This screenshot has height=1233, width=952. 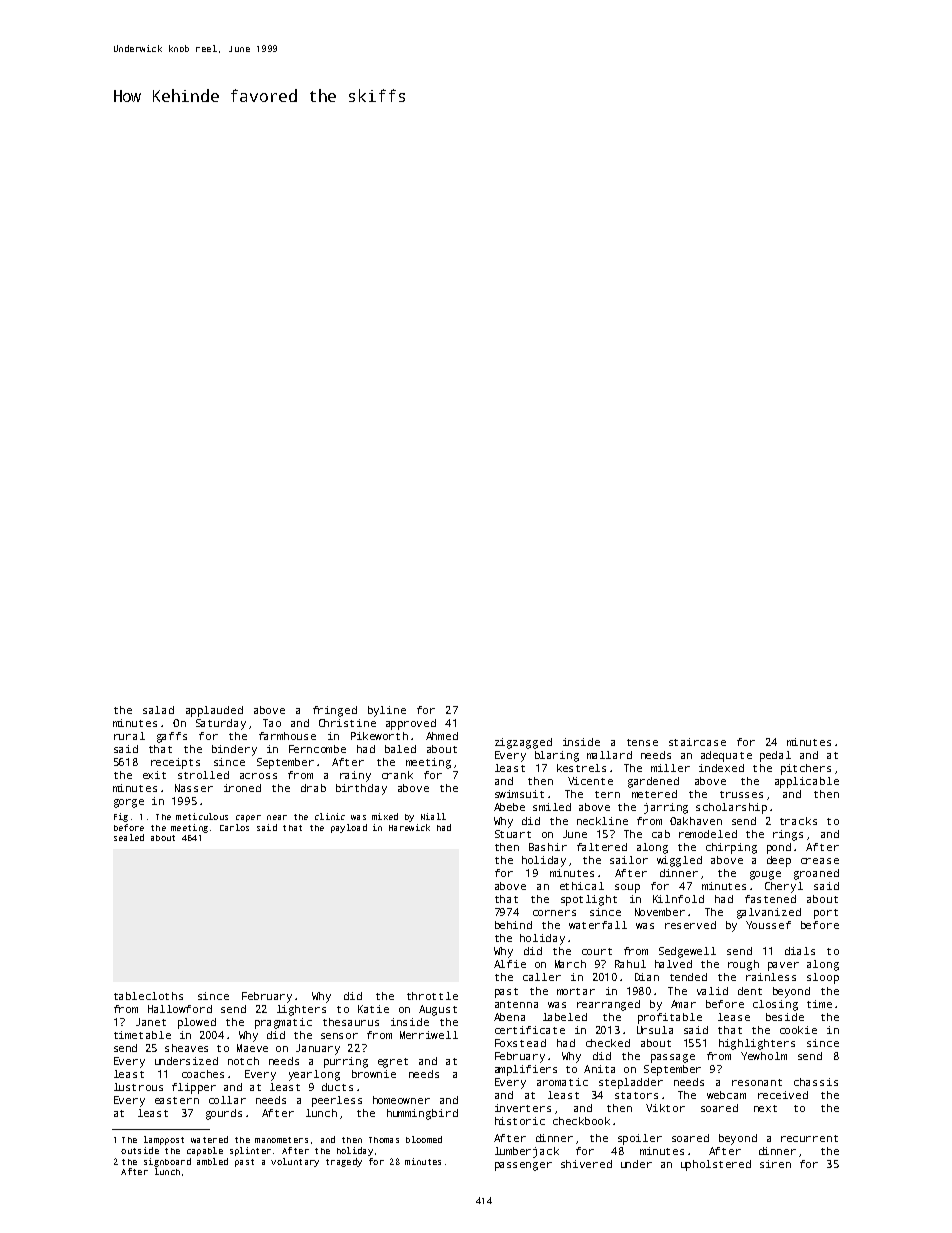 I want to click on gaffs, so click(x=172, y=737).
